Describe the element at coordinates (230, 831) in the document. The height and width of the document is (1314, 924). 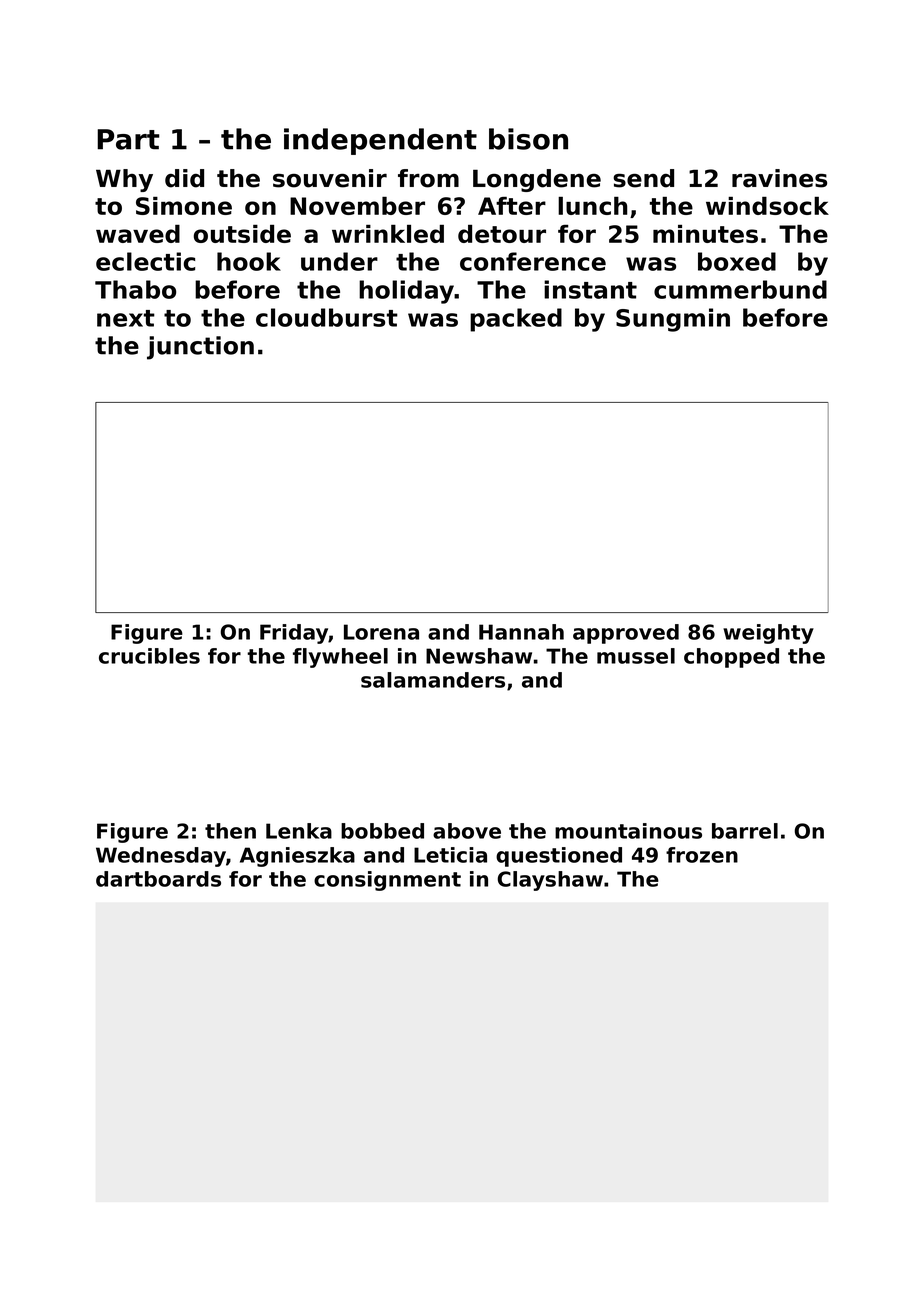
I see `then` at that location.
